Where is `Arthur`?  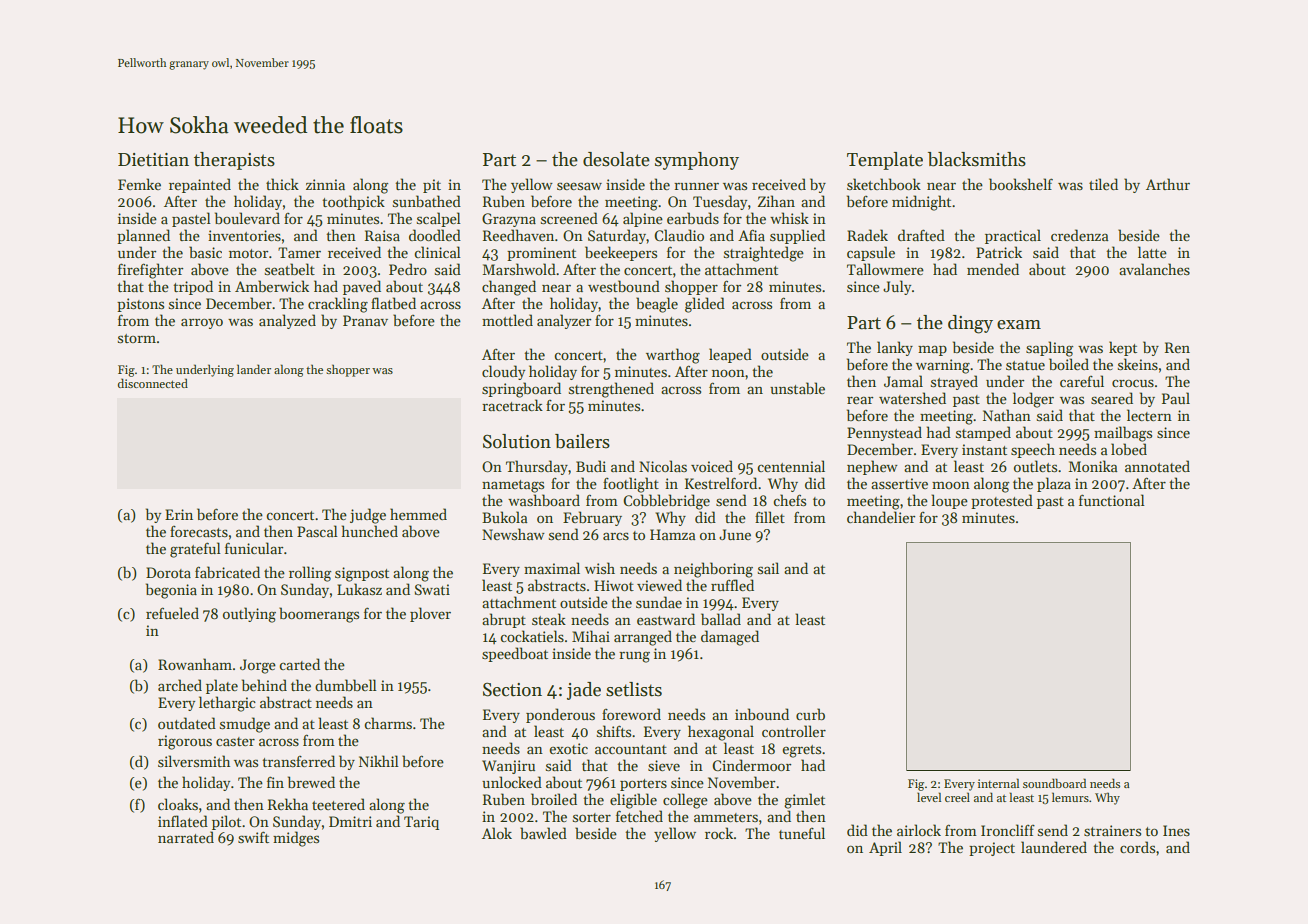
Arthur is located at coordinates (1168, 184).
